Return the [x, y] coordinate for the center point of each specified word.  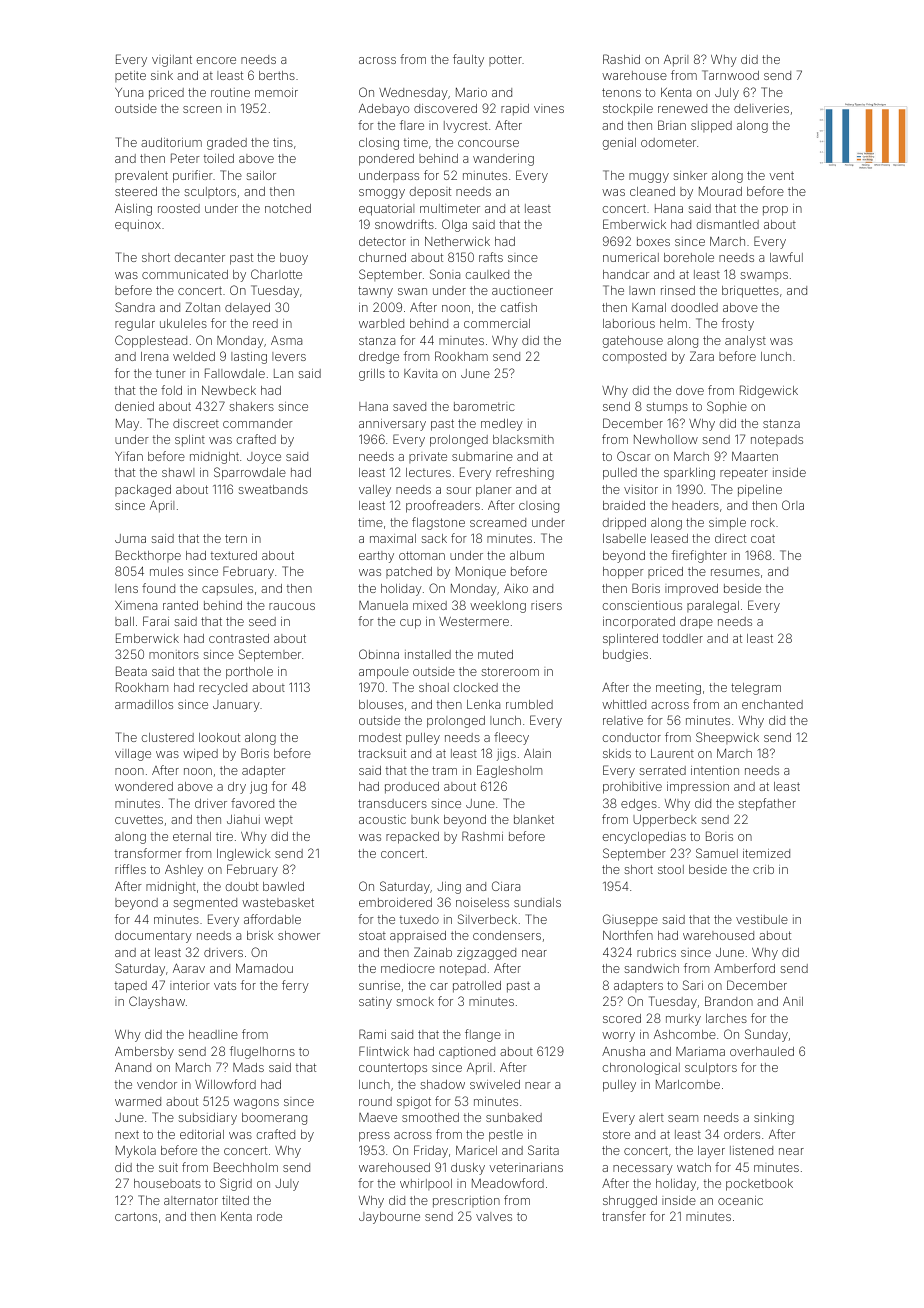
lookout [219, 737]
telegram [756, 689]
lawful [786, 257]
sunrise [379, 985]
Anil [793, 1001]
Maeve [378, 1117]
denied [134, 406]
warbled [381, 323]
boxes [653, 241]
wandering [503, 160]
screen [202, 109]
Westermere [474, 621]
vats [225, 985]
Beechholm [246, 1167]
